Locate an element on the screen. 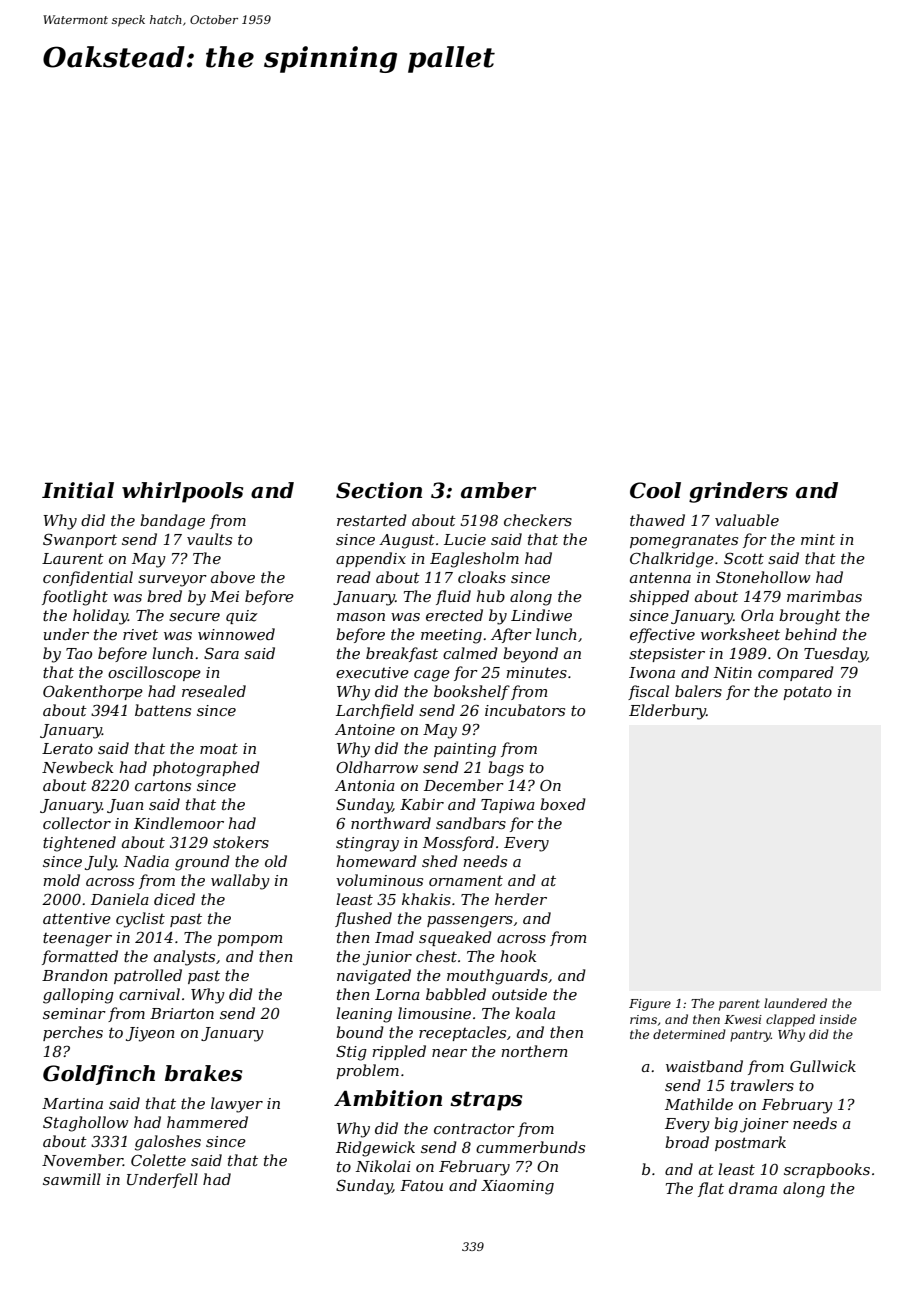  galoshes is located at coordinates (168, 1143).
